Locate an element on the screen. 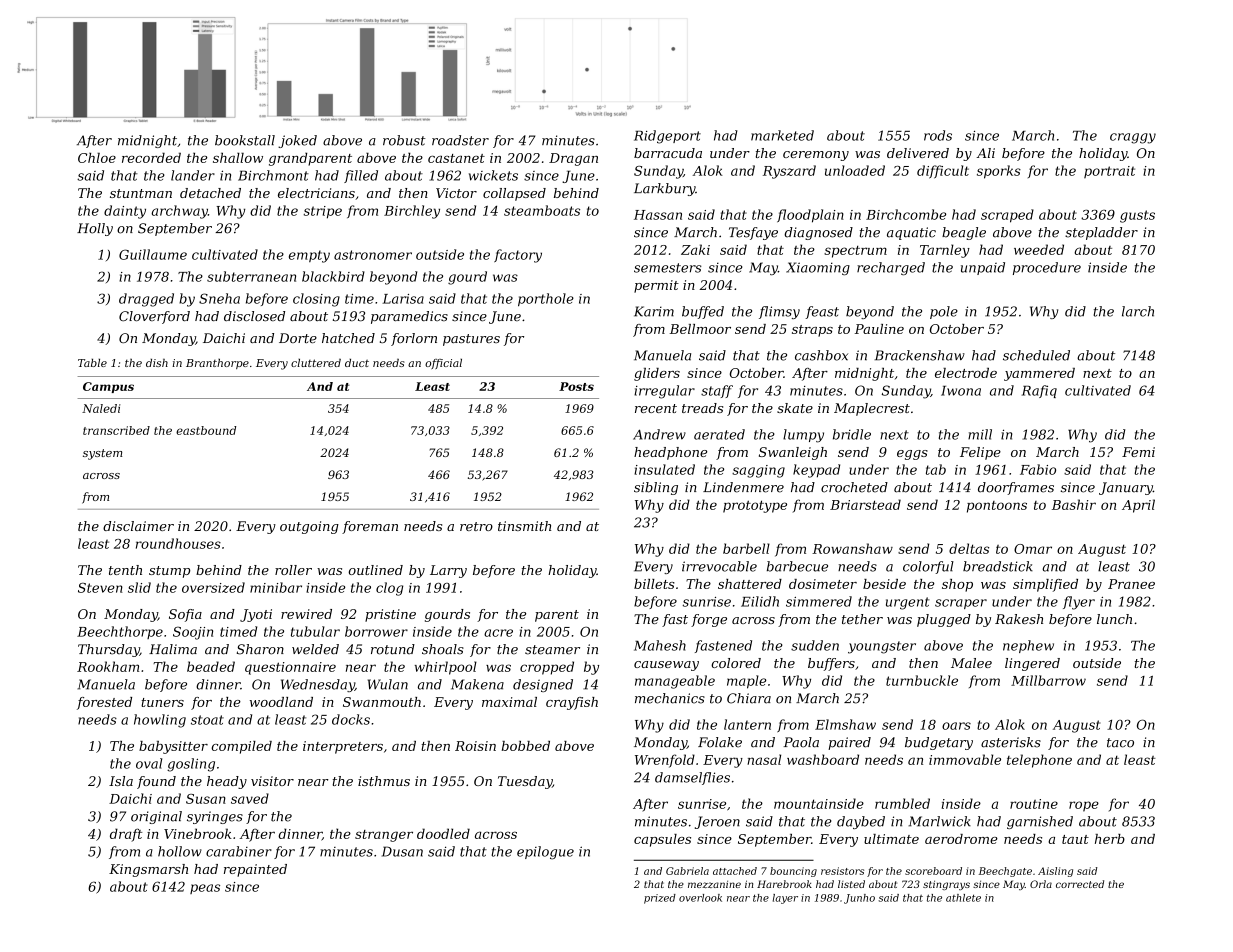 This screenshot has height=952, width=1233. Birchmont is located at coordinates (273, 175).
